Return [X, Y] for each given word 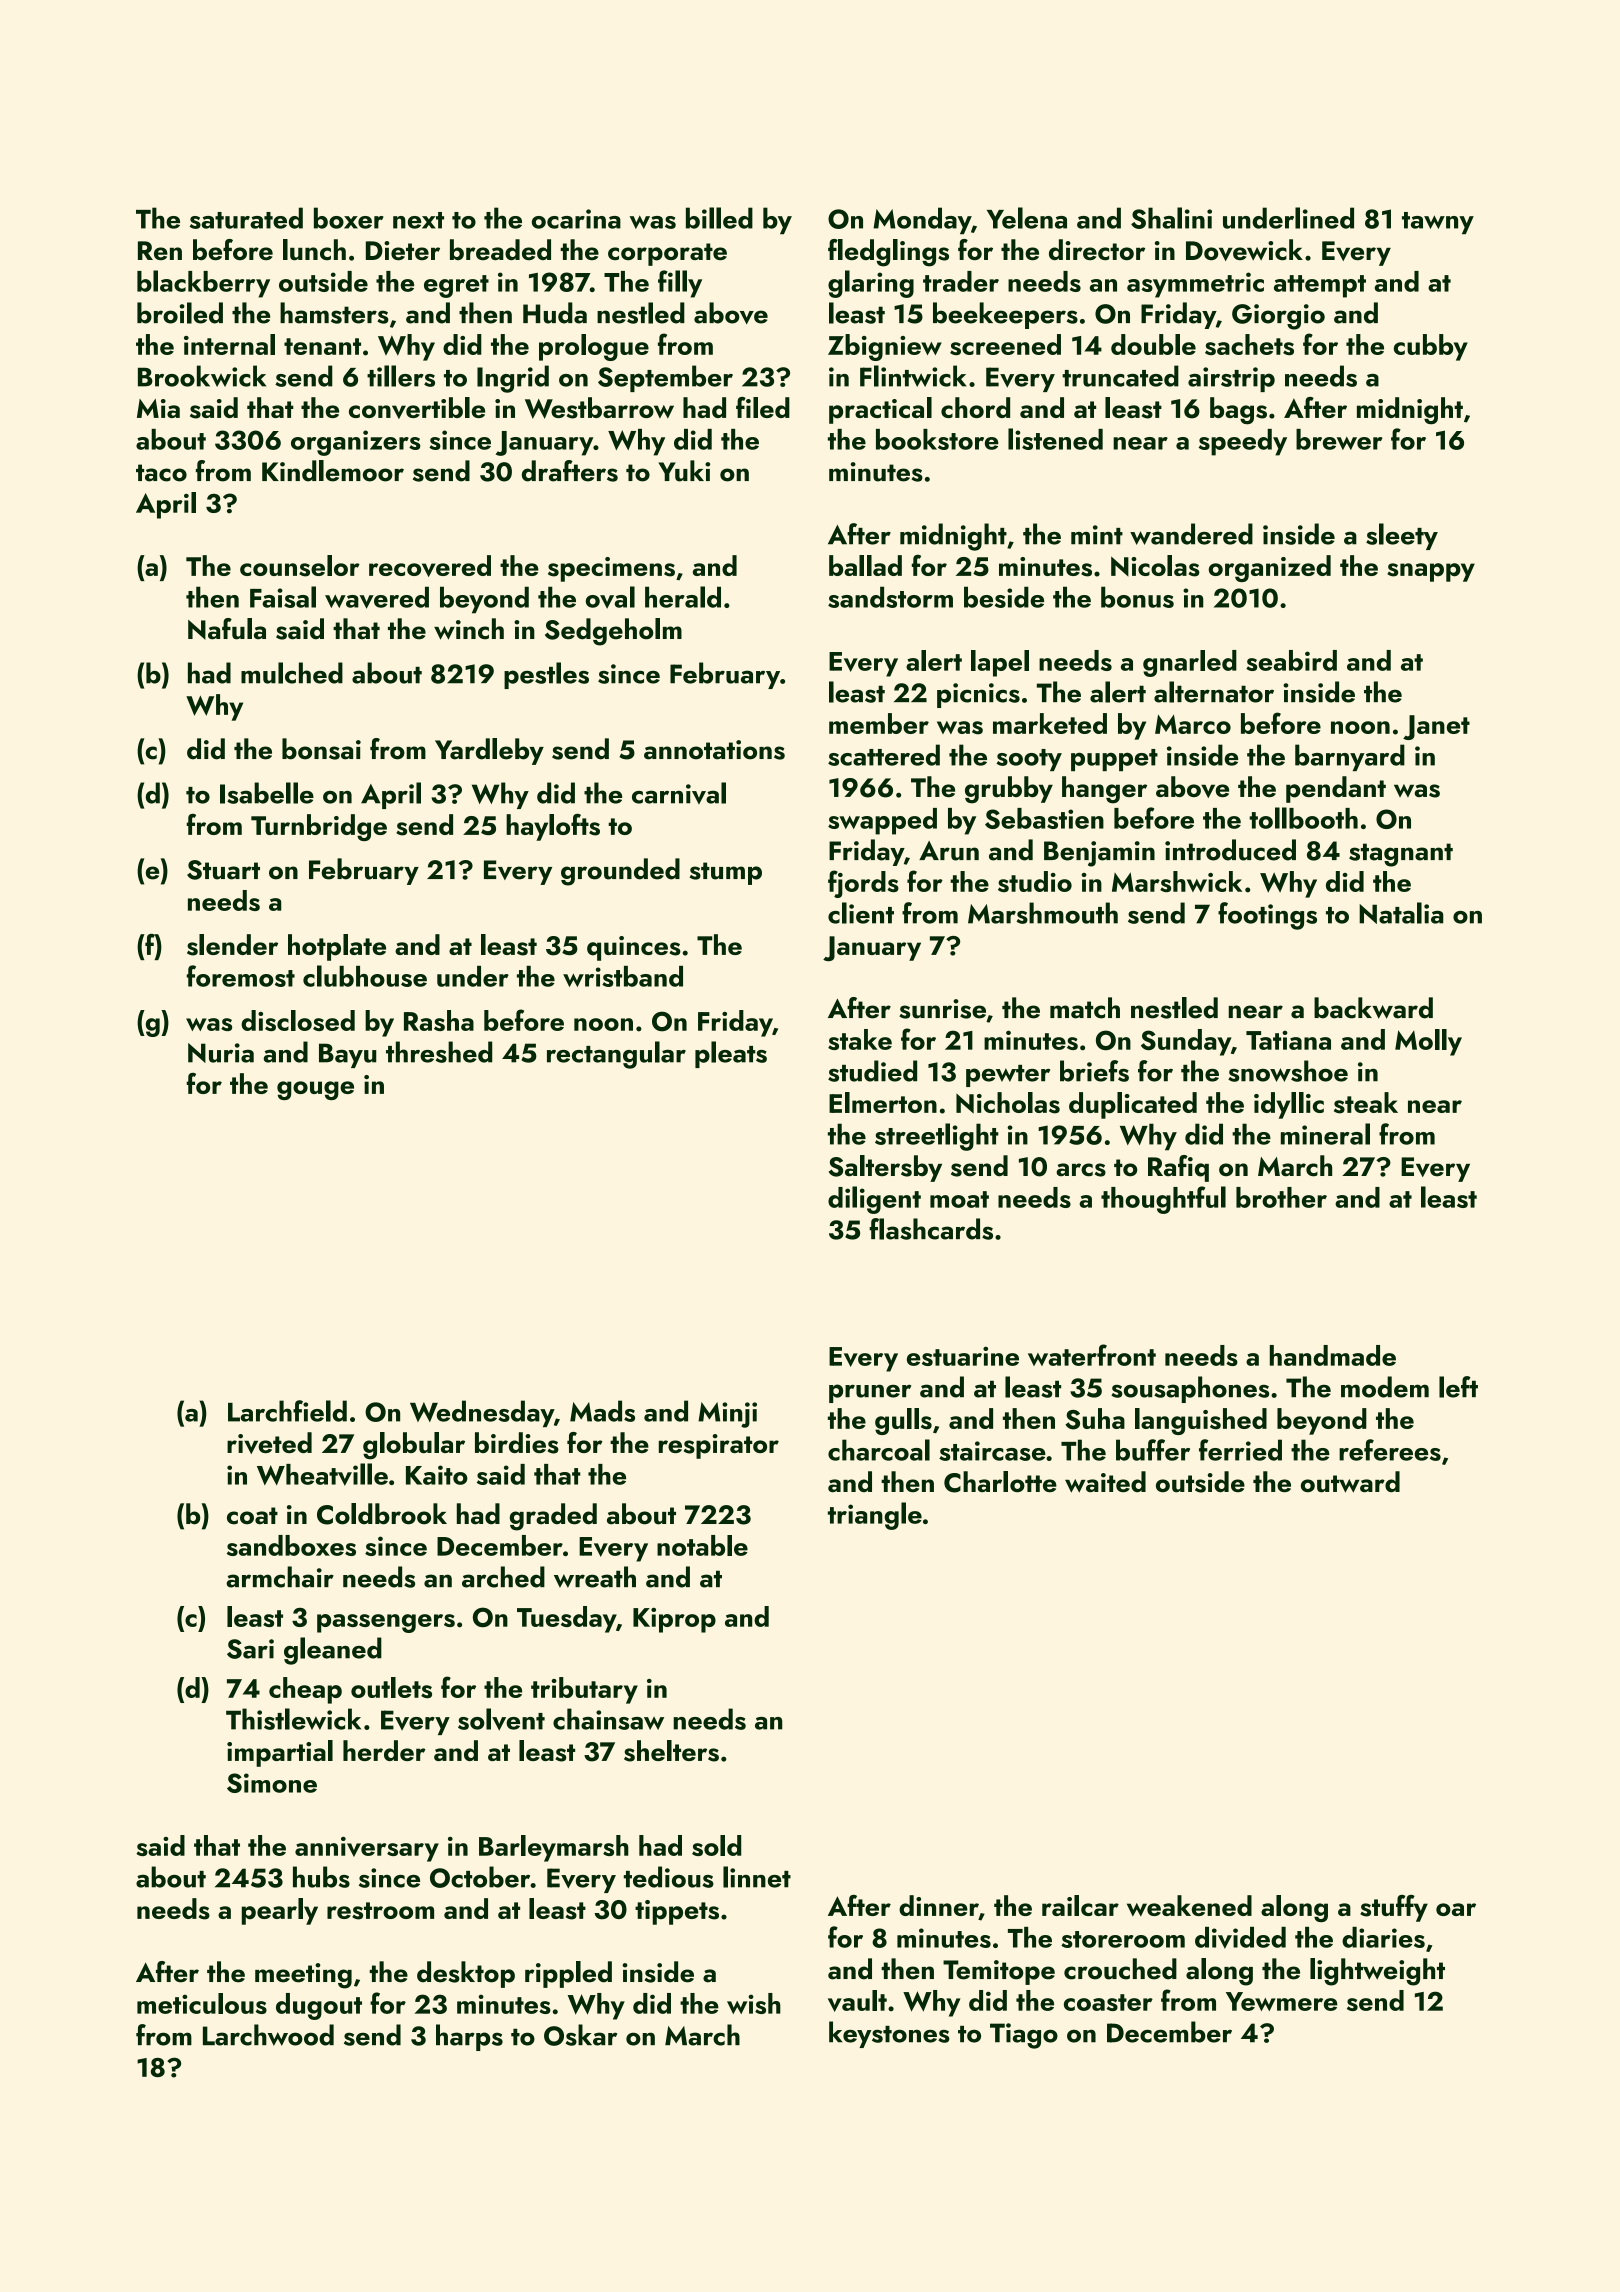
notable [702, 1545]
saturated [246, 218]
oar [1456, 1909]
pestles [546, 675]
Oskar [580, 2035]
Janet [1436, 727]
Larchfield [287, 1411]
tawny [1438, 223]
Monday [922, 220]
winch [469, 629]
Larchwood [268, 2035]
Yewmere [1282, 2001]
